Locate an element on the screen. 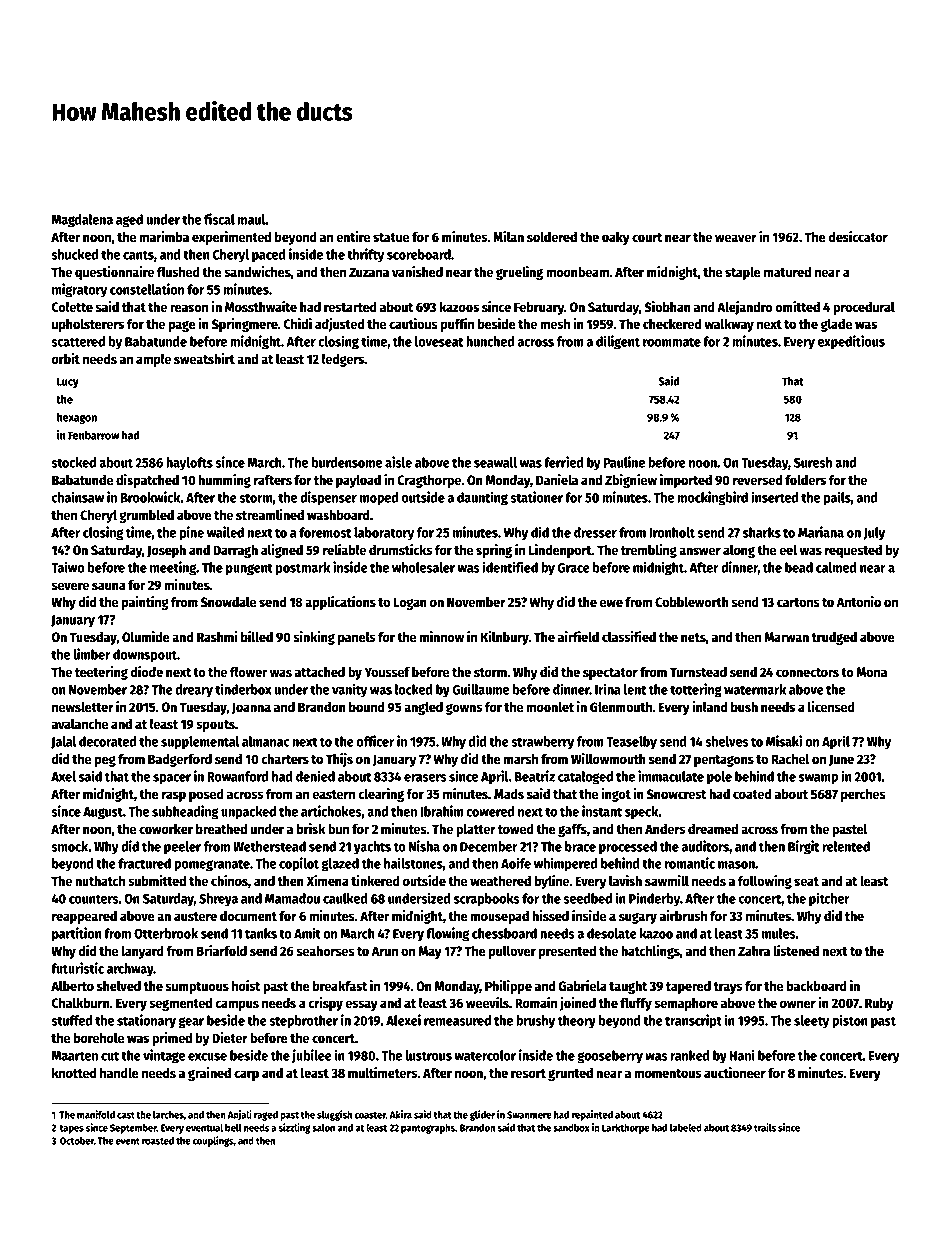 This screenshot has width=952, height=1233. Badgerford is located at coordinates (180, 760).
